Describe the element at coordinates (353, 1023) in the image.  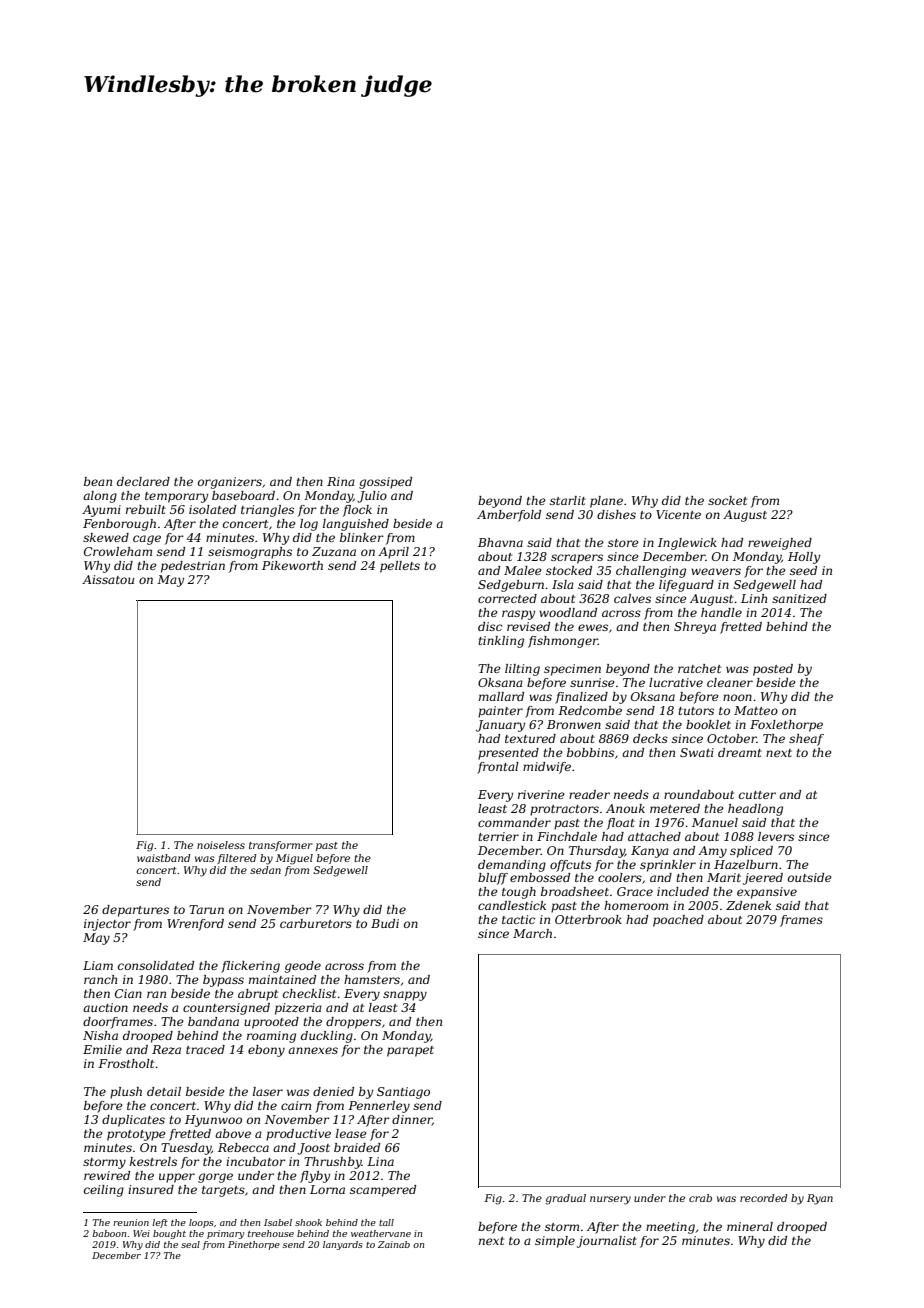
I see `droppers` at that location.
